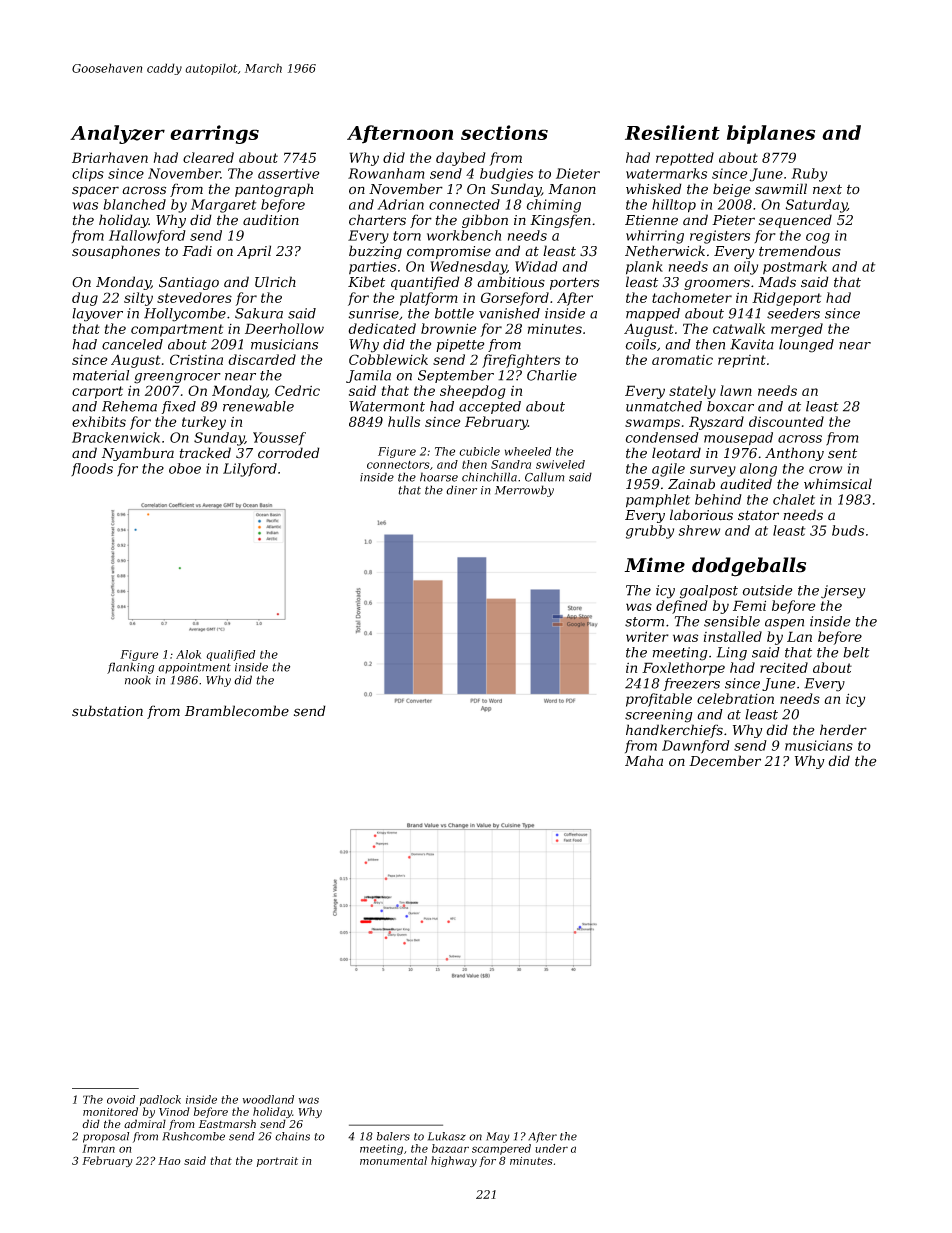  I want to click on Foxlethorpe, so click(683, 669).
